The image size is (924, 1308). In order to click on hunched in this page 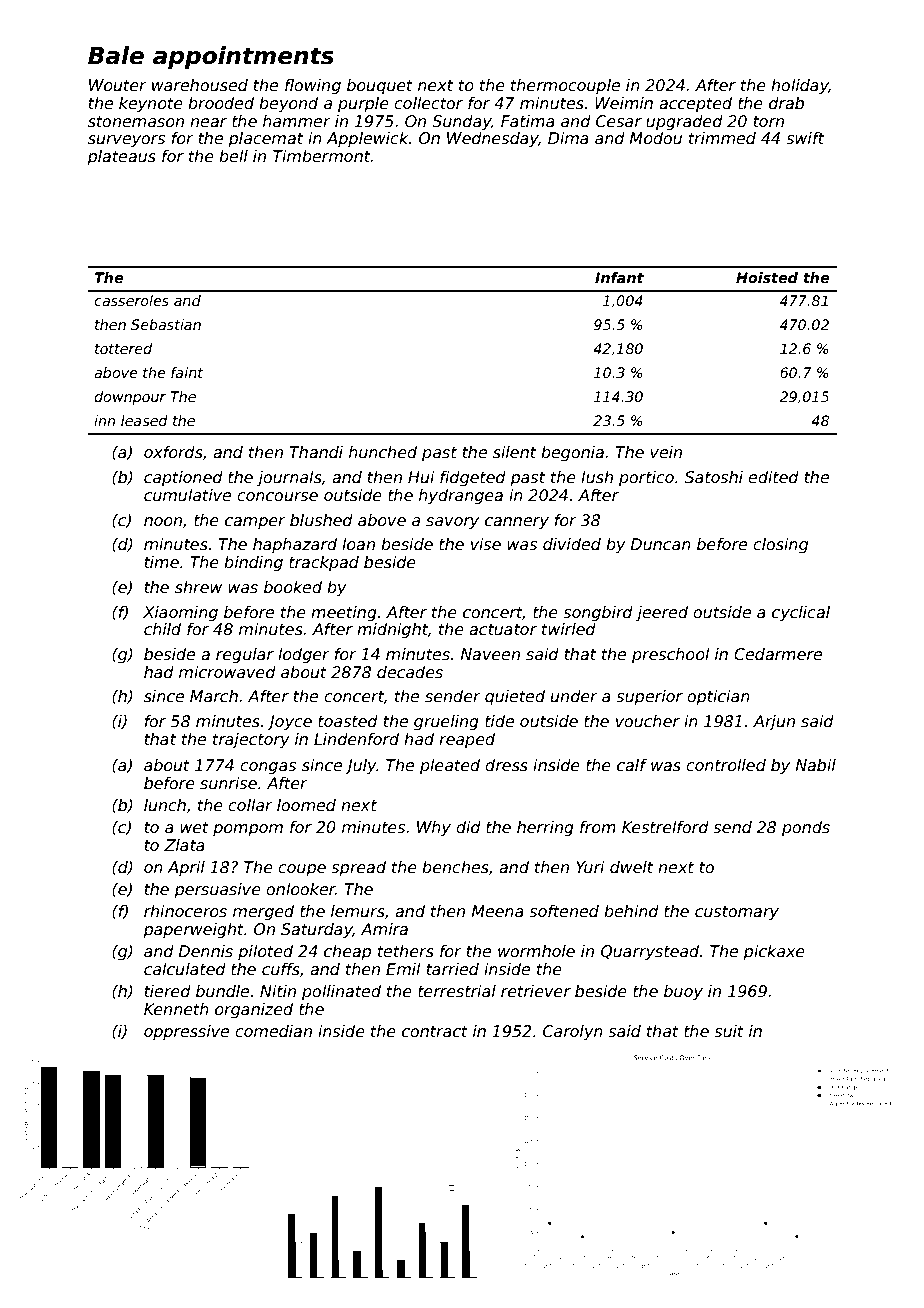, I will do `click(383, 452)`.
